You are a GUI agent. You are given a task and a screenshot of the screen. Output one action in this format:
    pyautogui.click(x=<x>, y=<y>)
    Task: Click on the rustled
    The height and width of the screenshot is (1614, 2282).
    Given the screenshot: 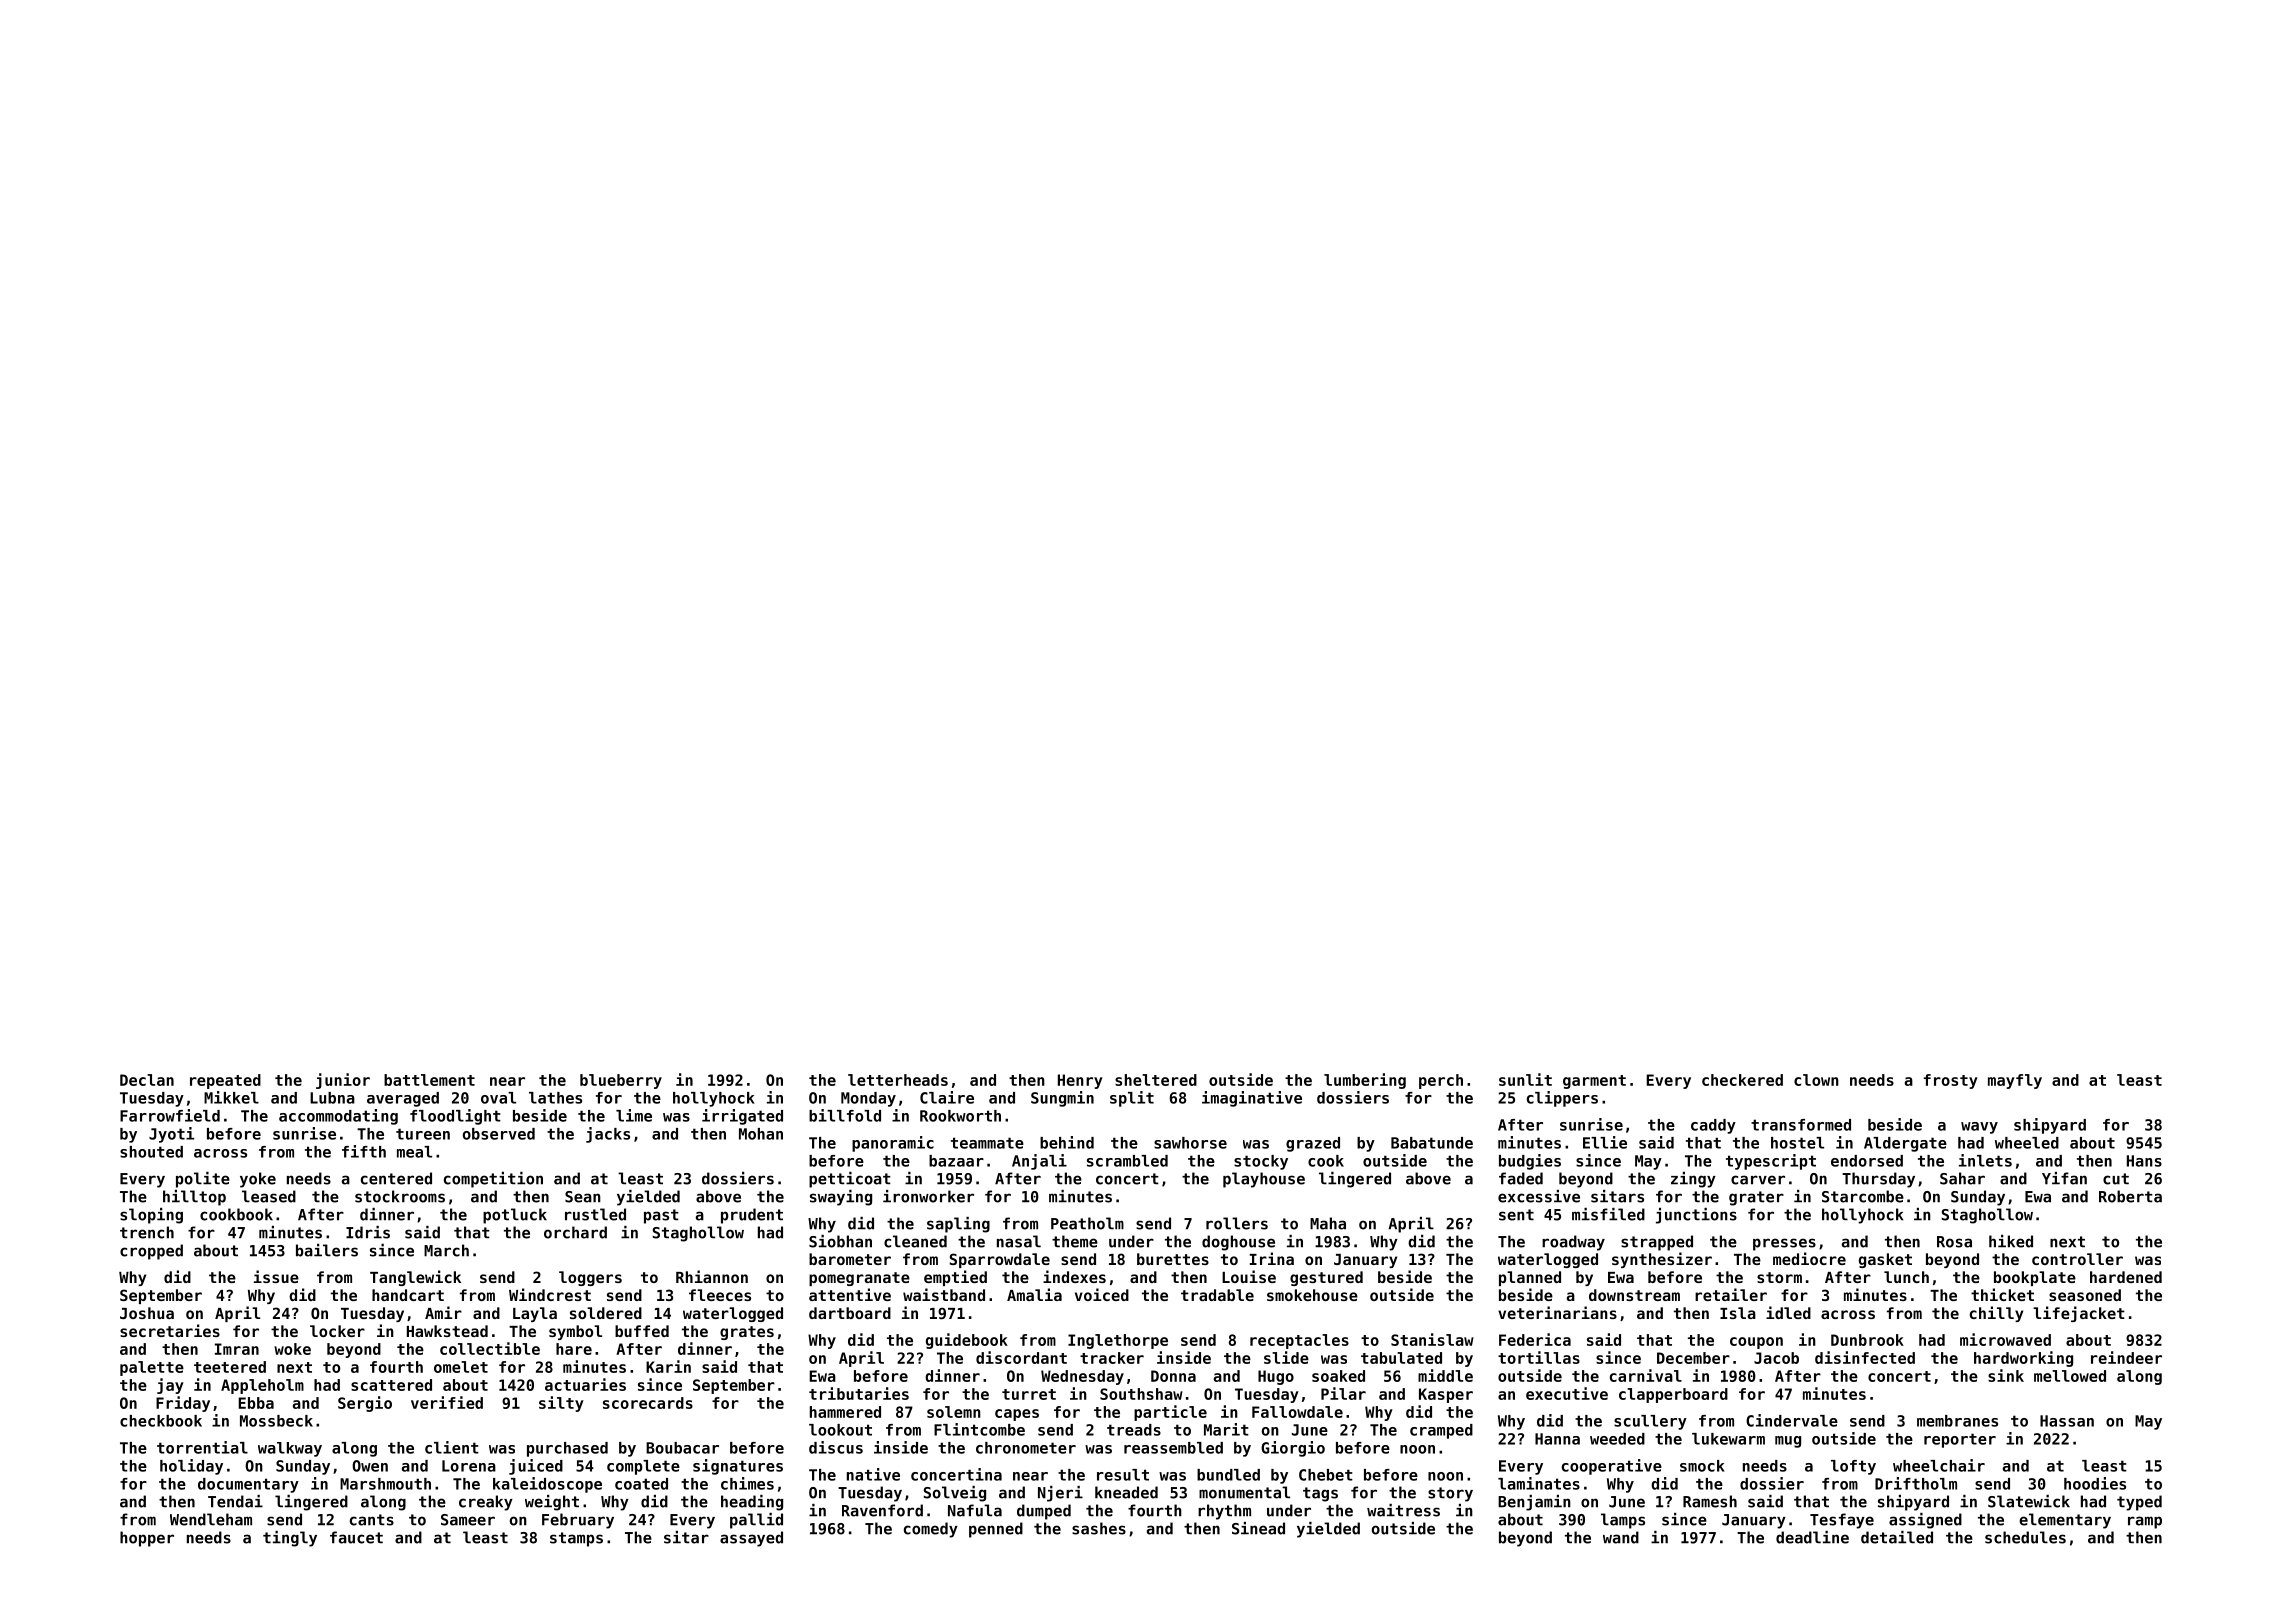 What is the action you would take?
    pyautogui.click(x=595, y=1214)
